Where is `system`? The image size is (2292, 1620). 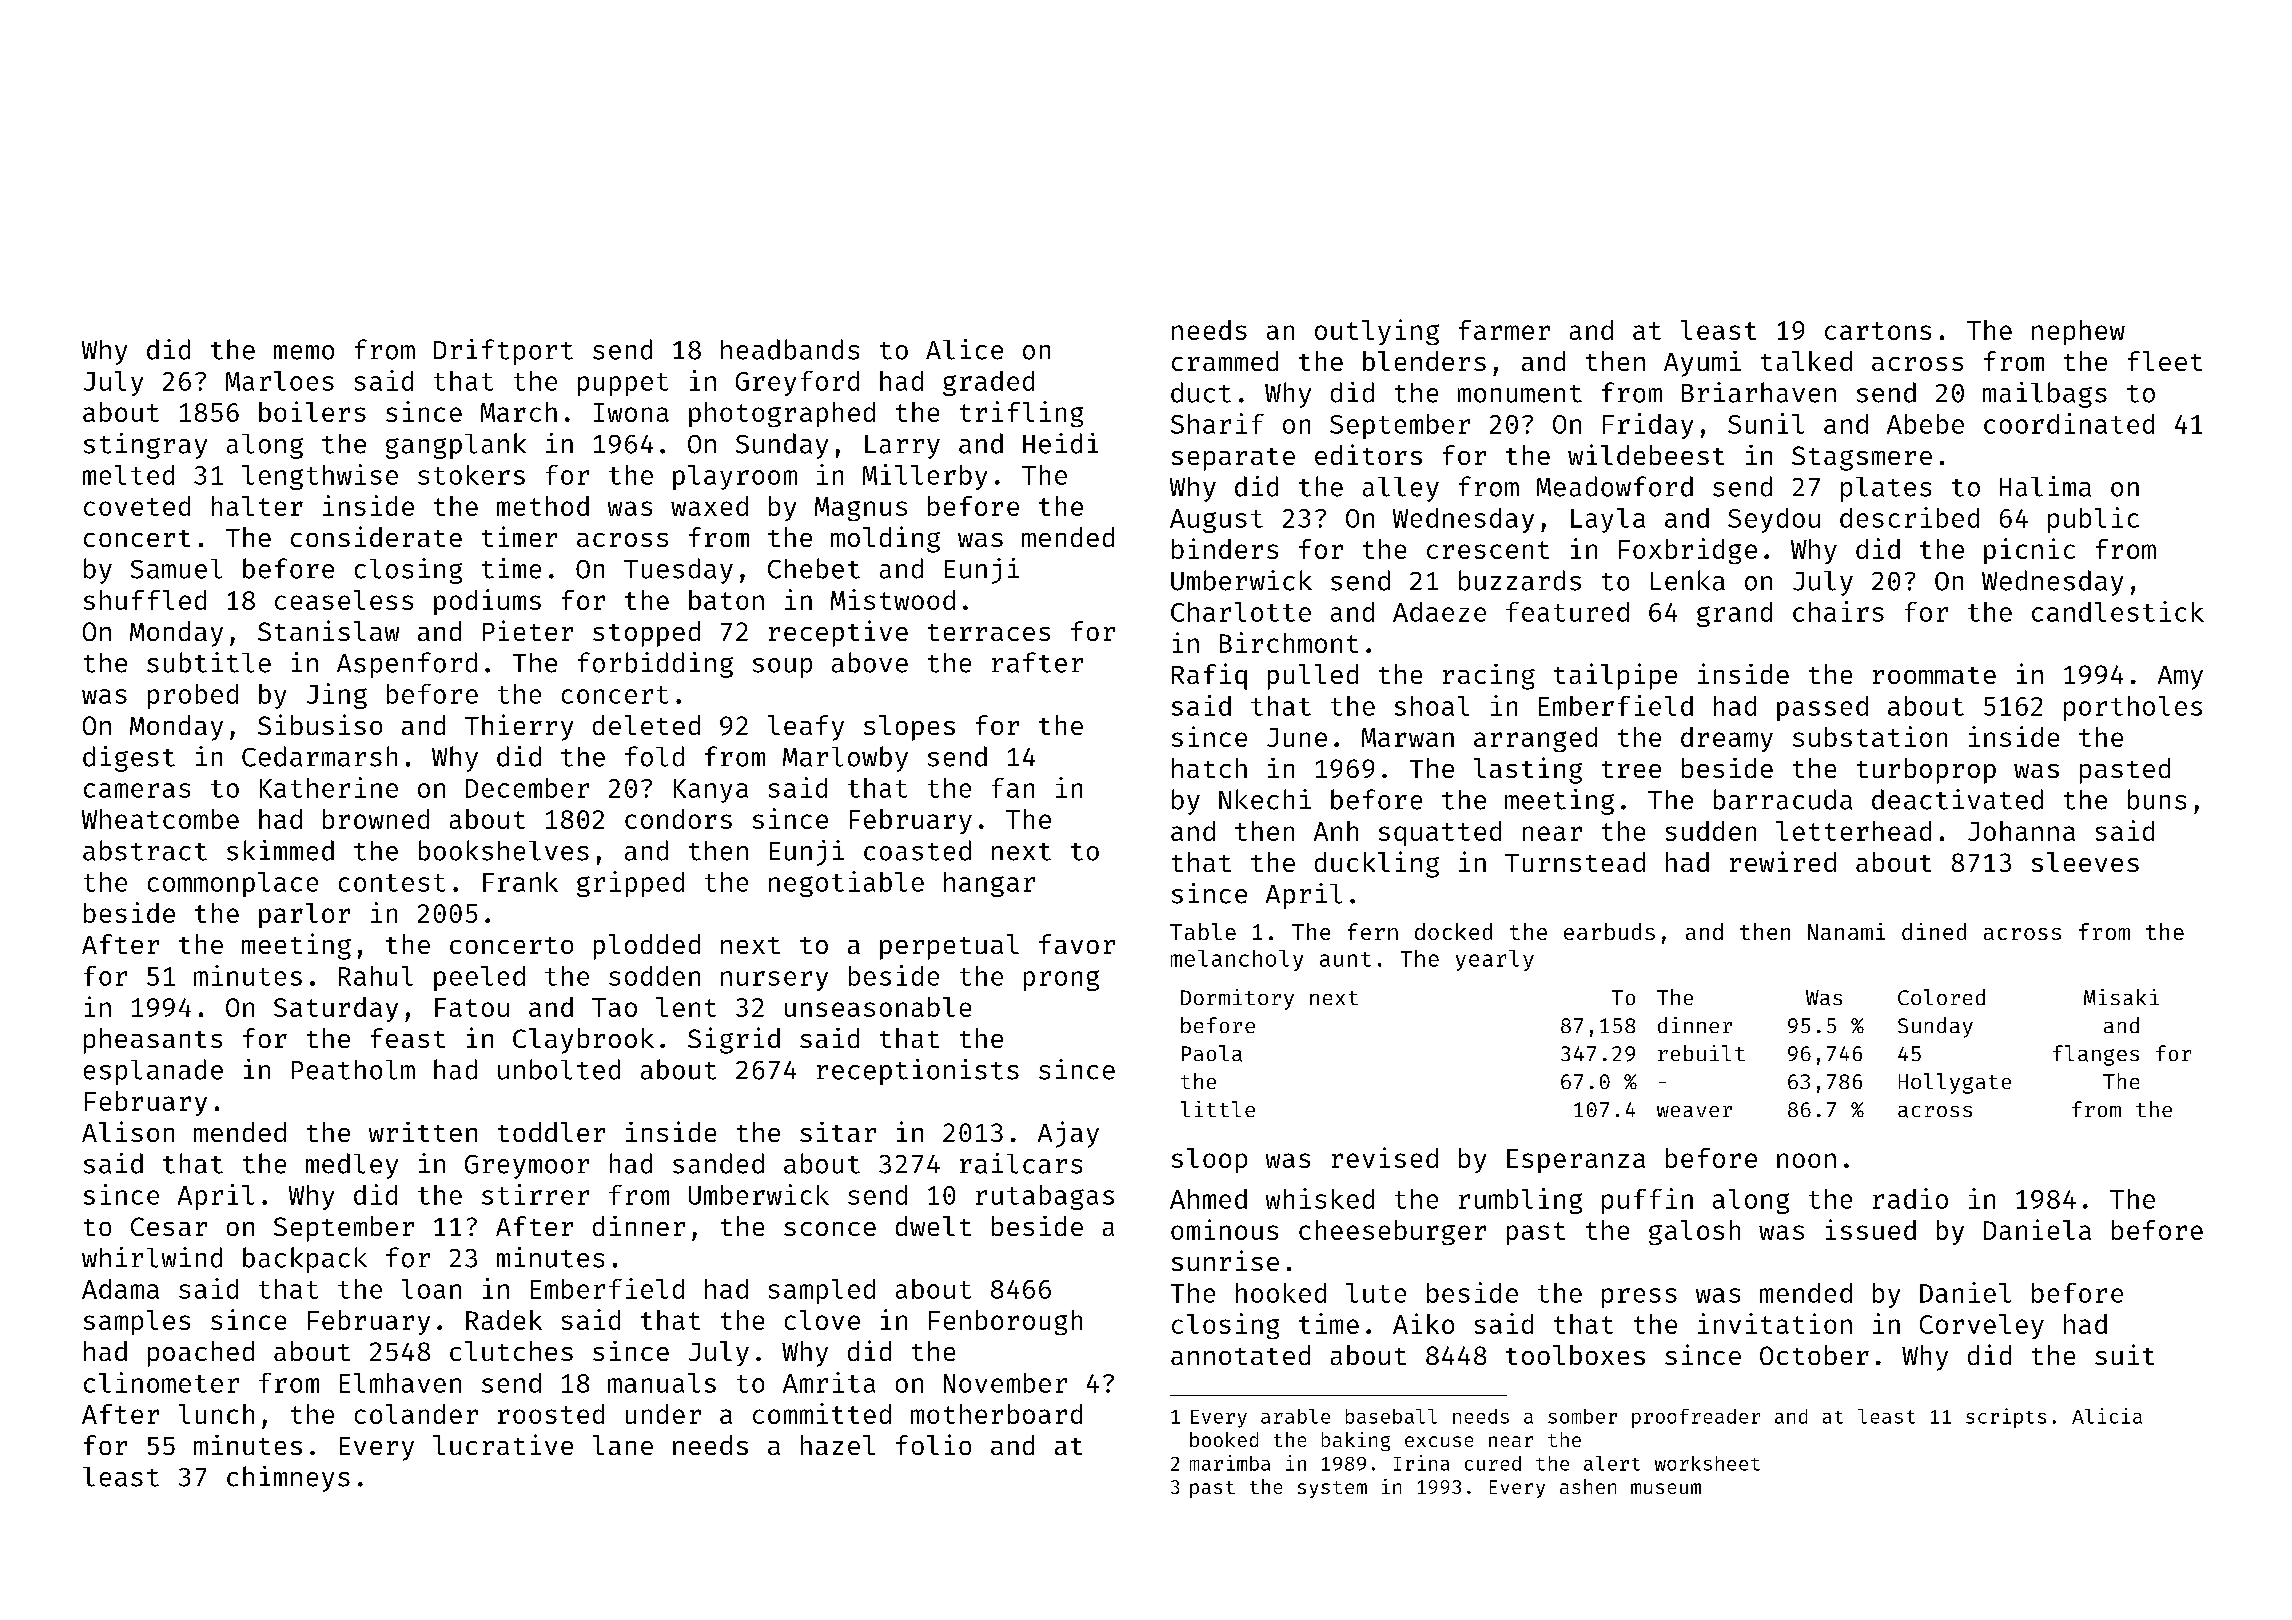 system is located at coordinates (1332, 1489).
